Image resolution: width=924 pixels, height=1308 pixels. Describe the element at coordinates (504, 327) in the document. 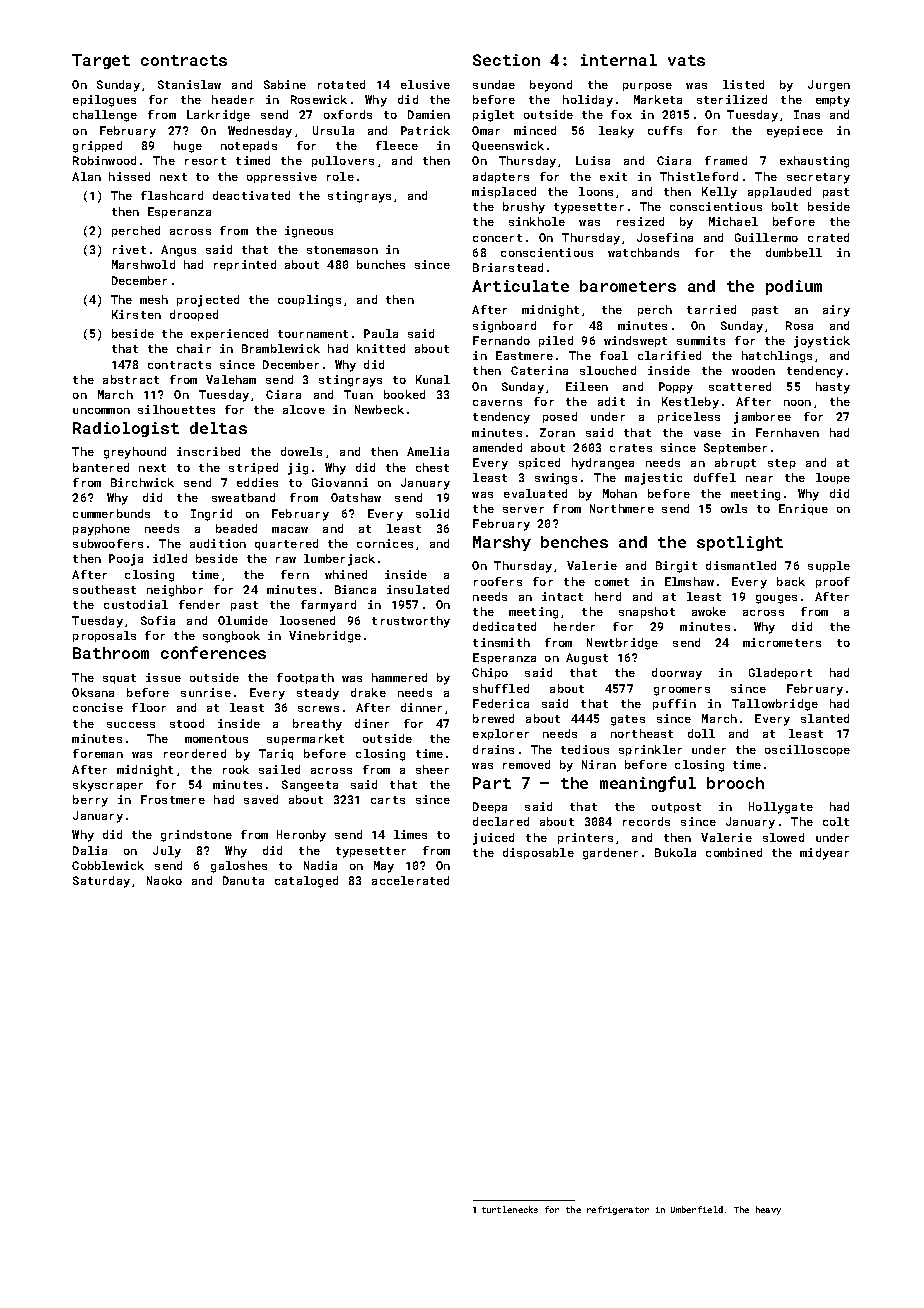

I see `signboard` at that location.
